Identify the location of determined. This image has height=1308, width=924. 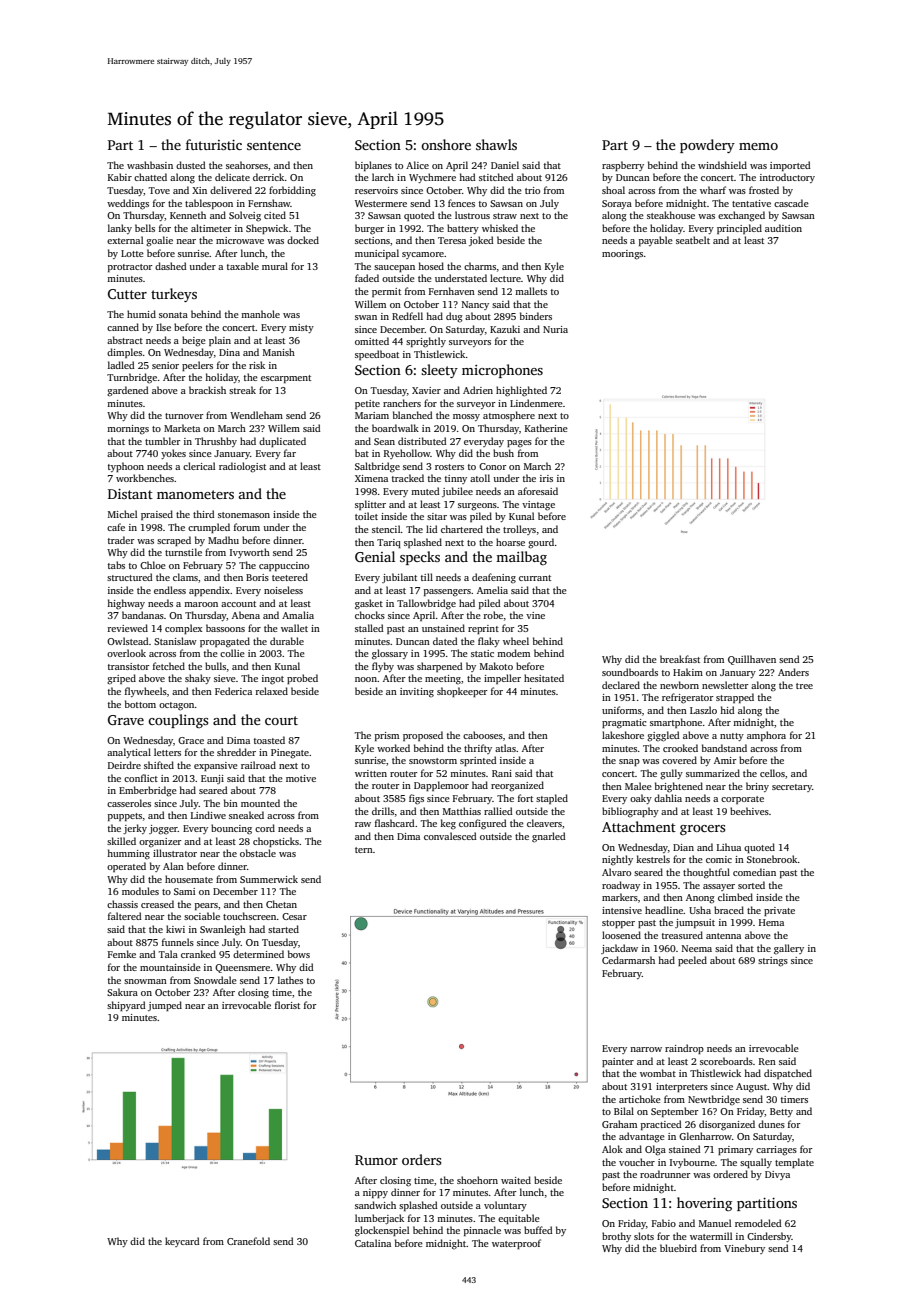
(258, 954).
